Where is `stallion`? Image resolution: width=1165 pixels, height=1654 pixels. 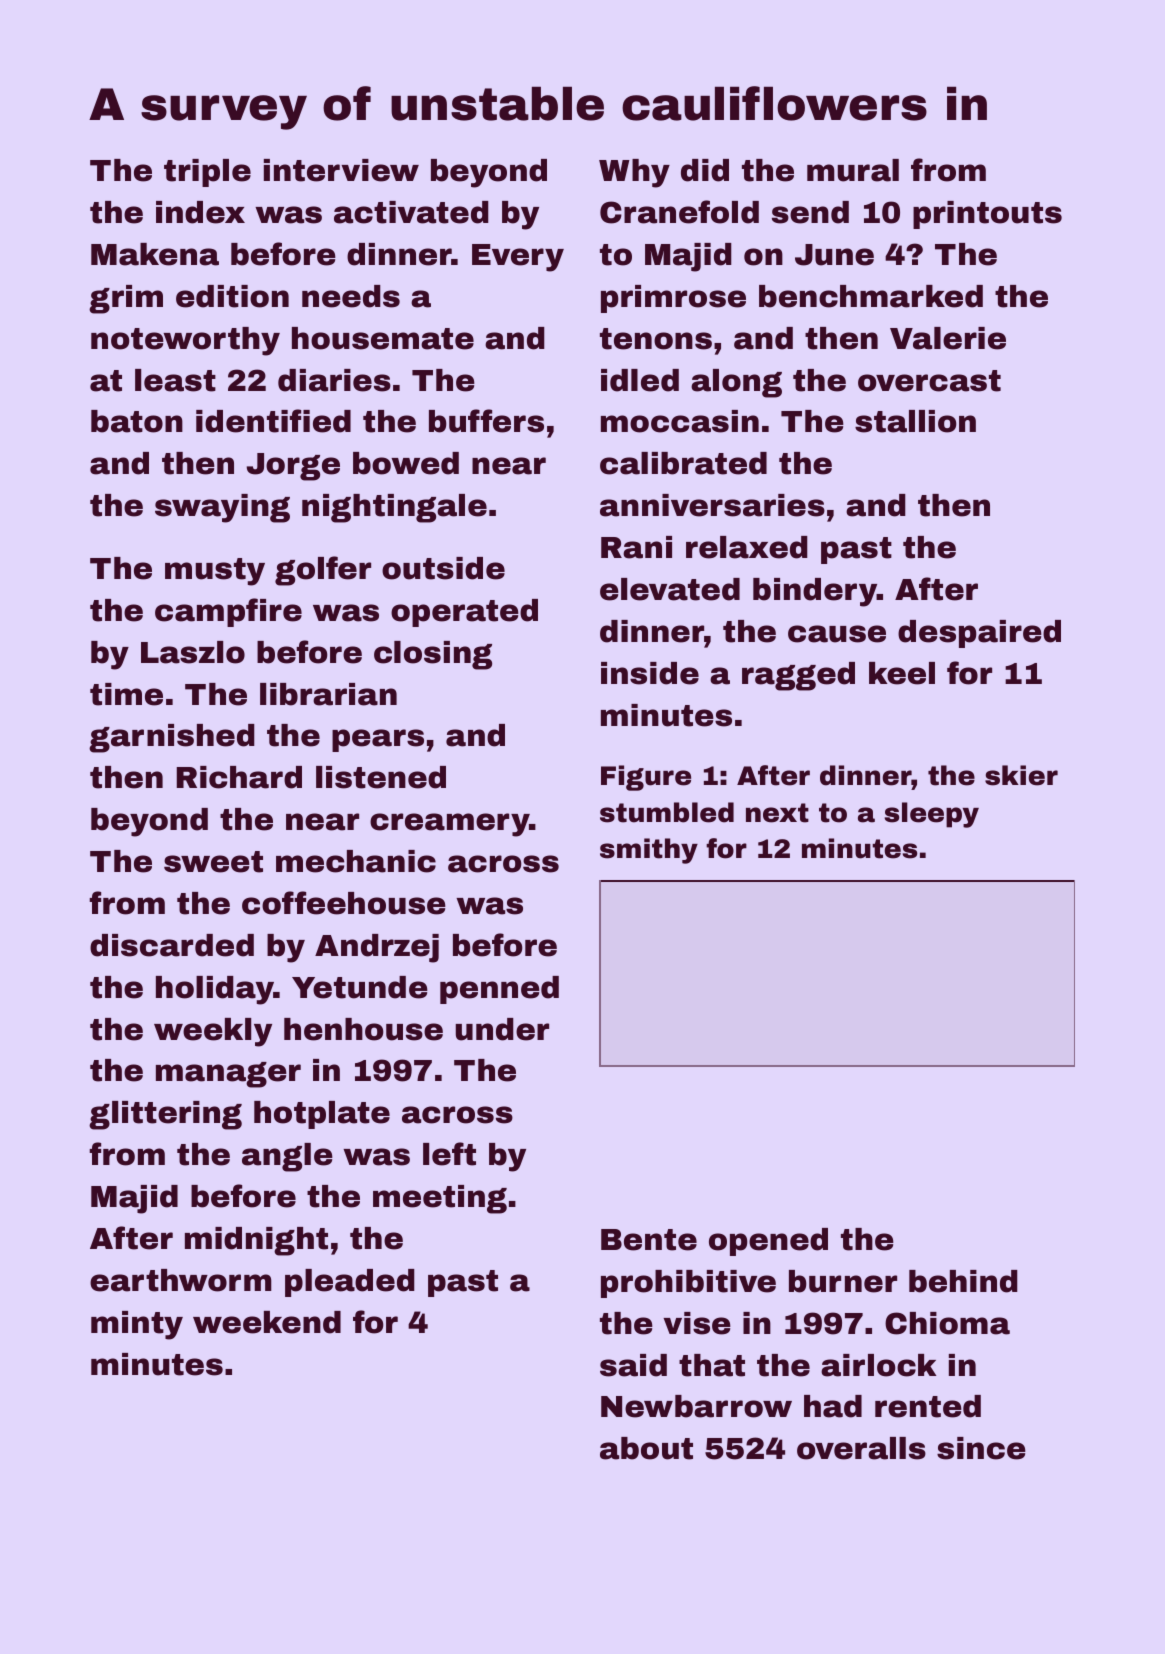
stallion is located at coordinates (915, 421).
